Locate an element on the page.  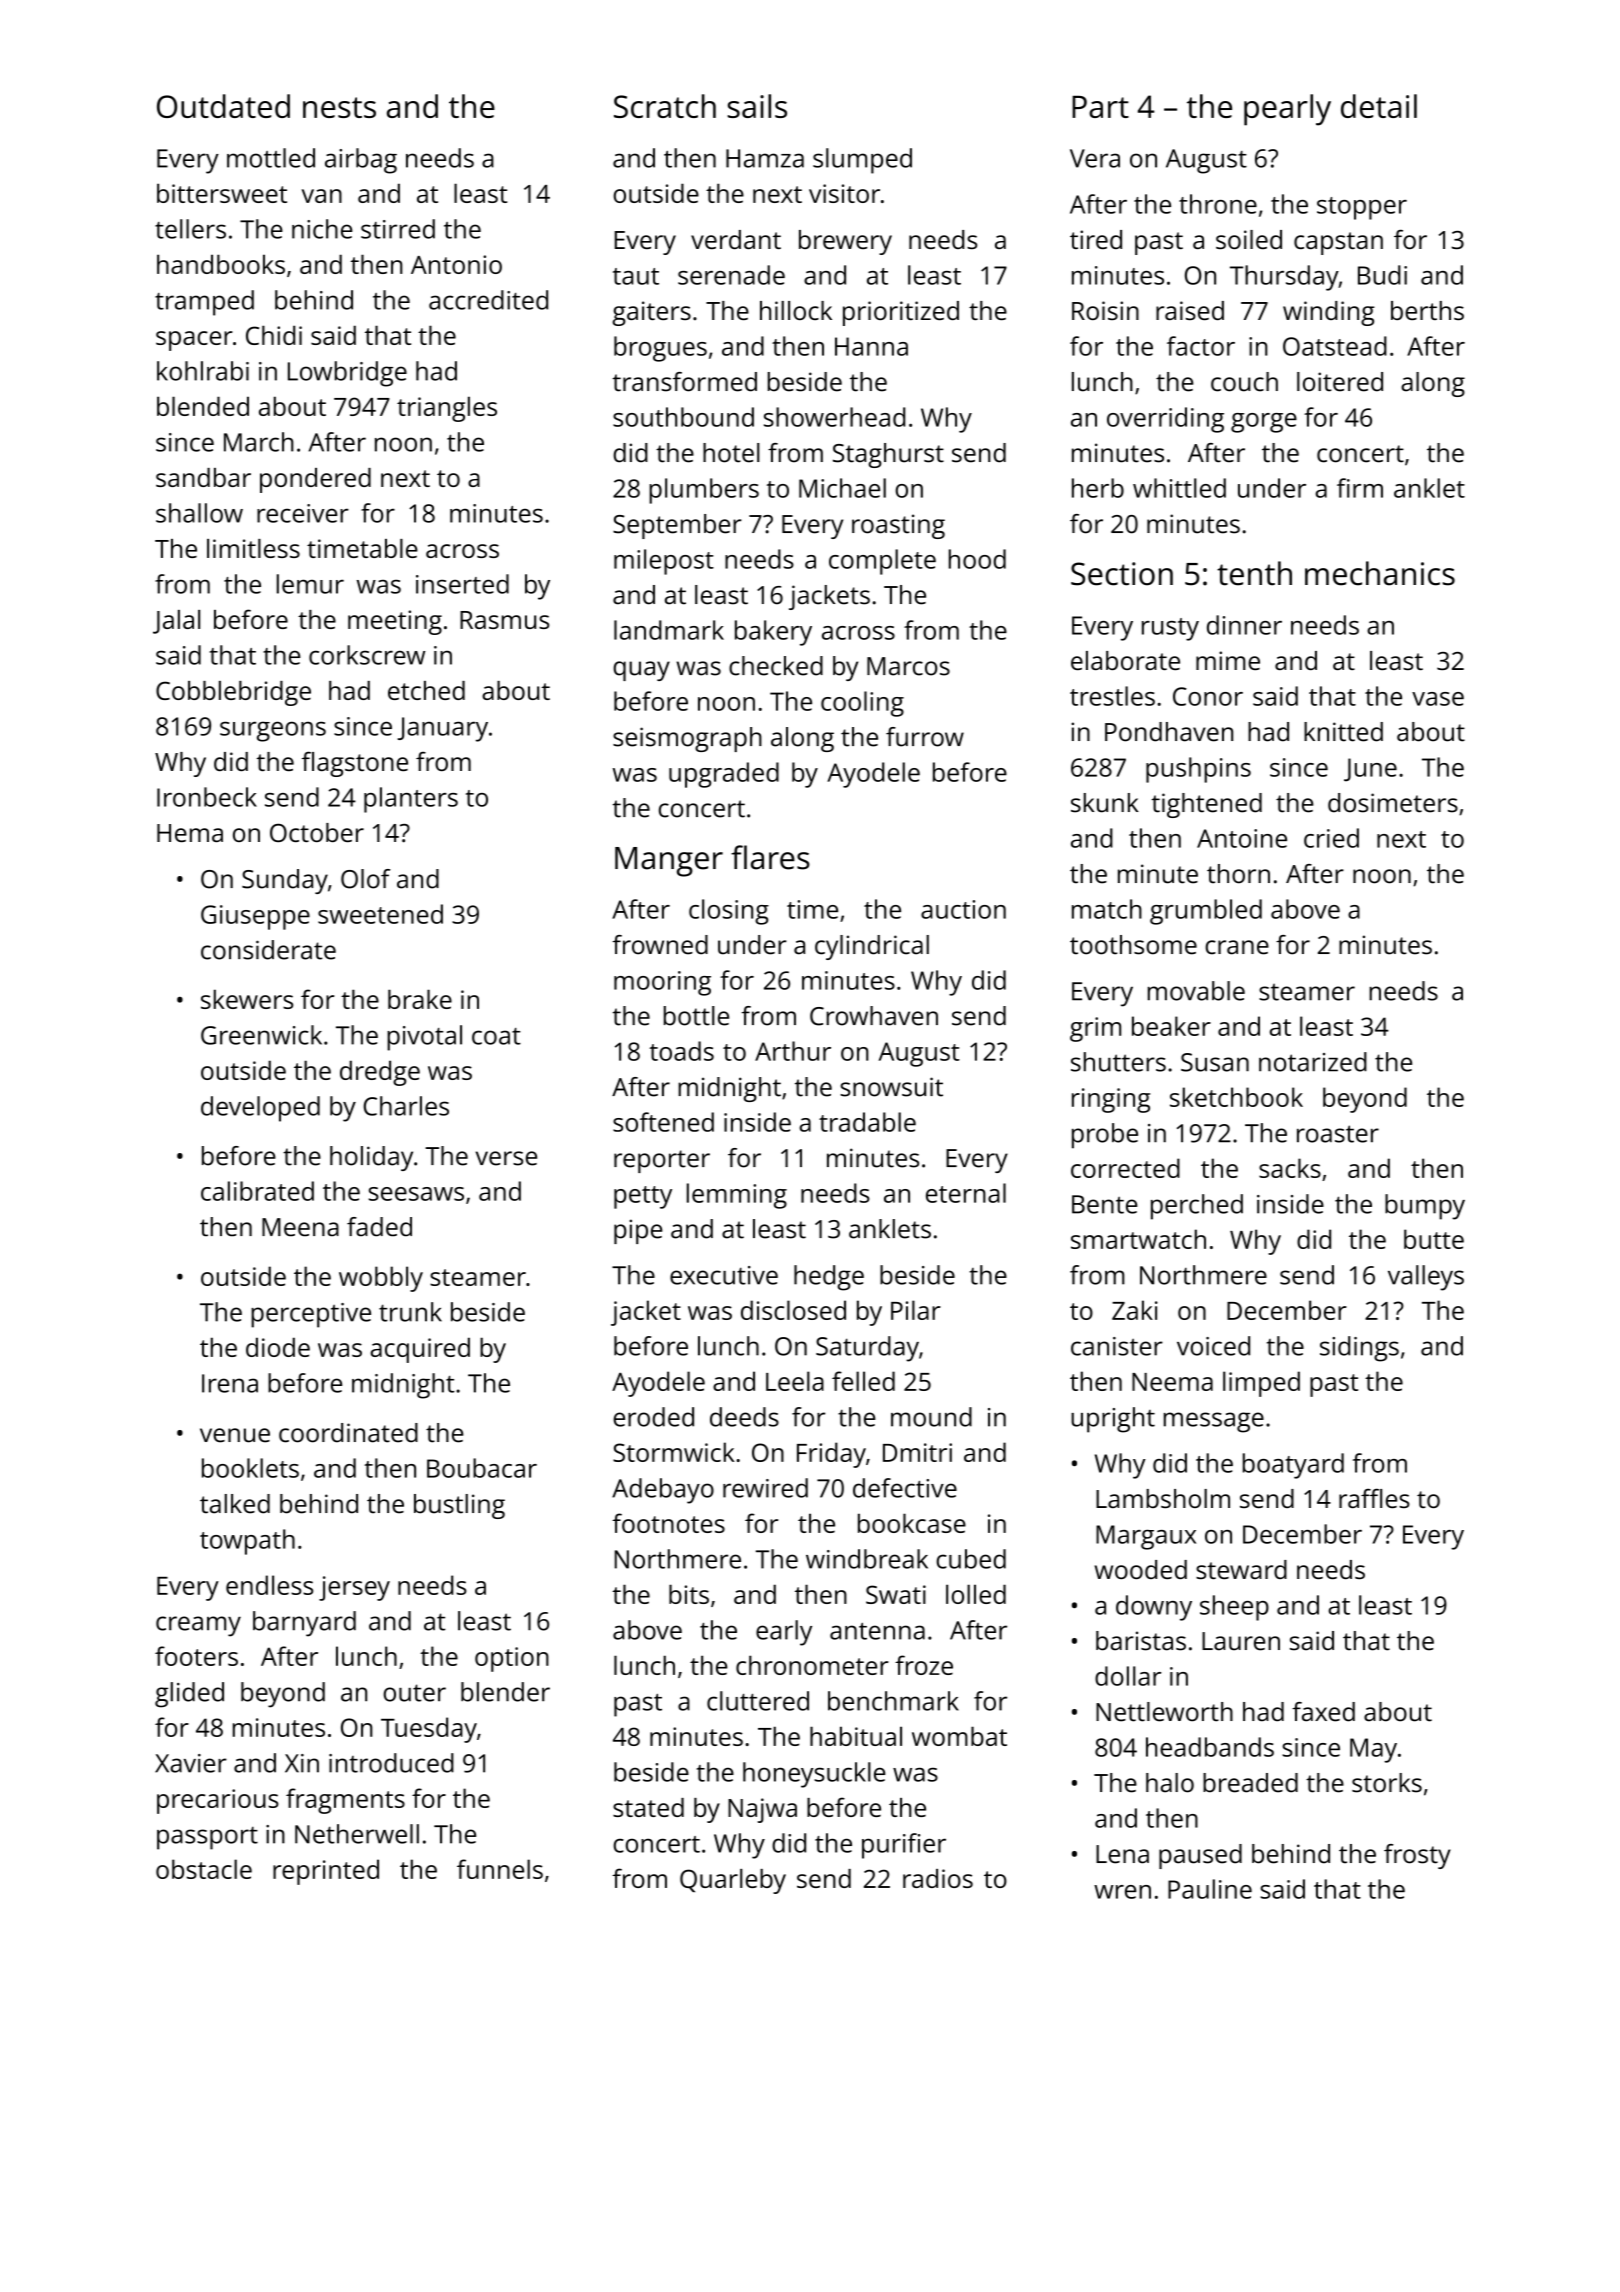
calibrated is located at coordinates (257, 1191).
